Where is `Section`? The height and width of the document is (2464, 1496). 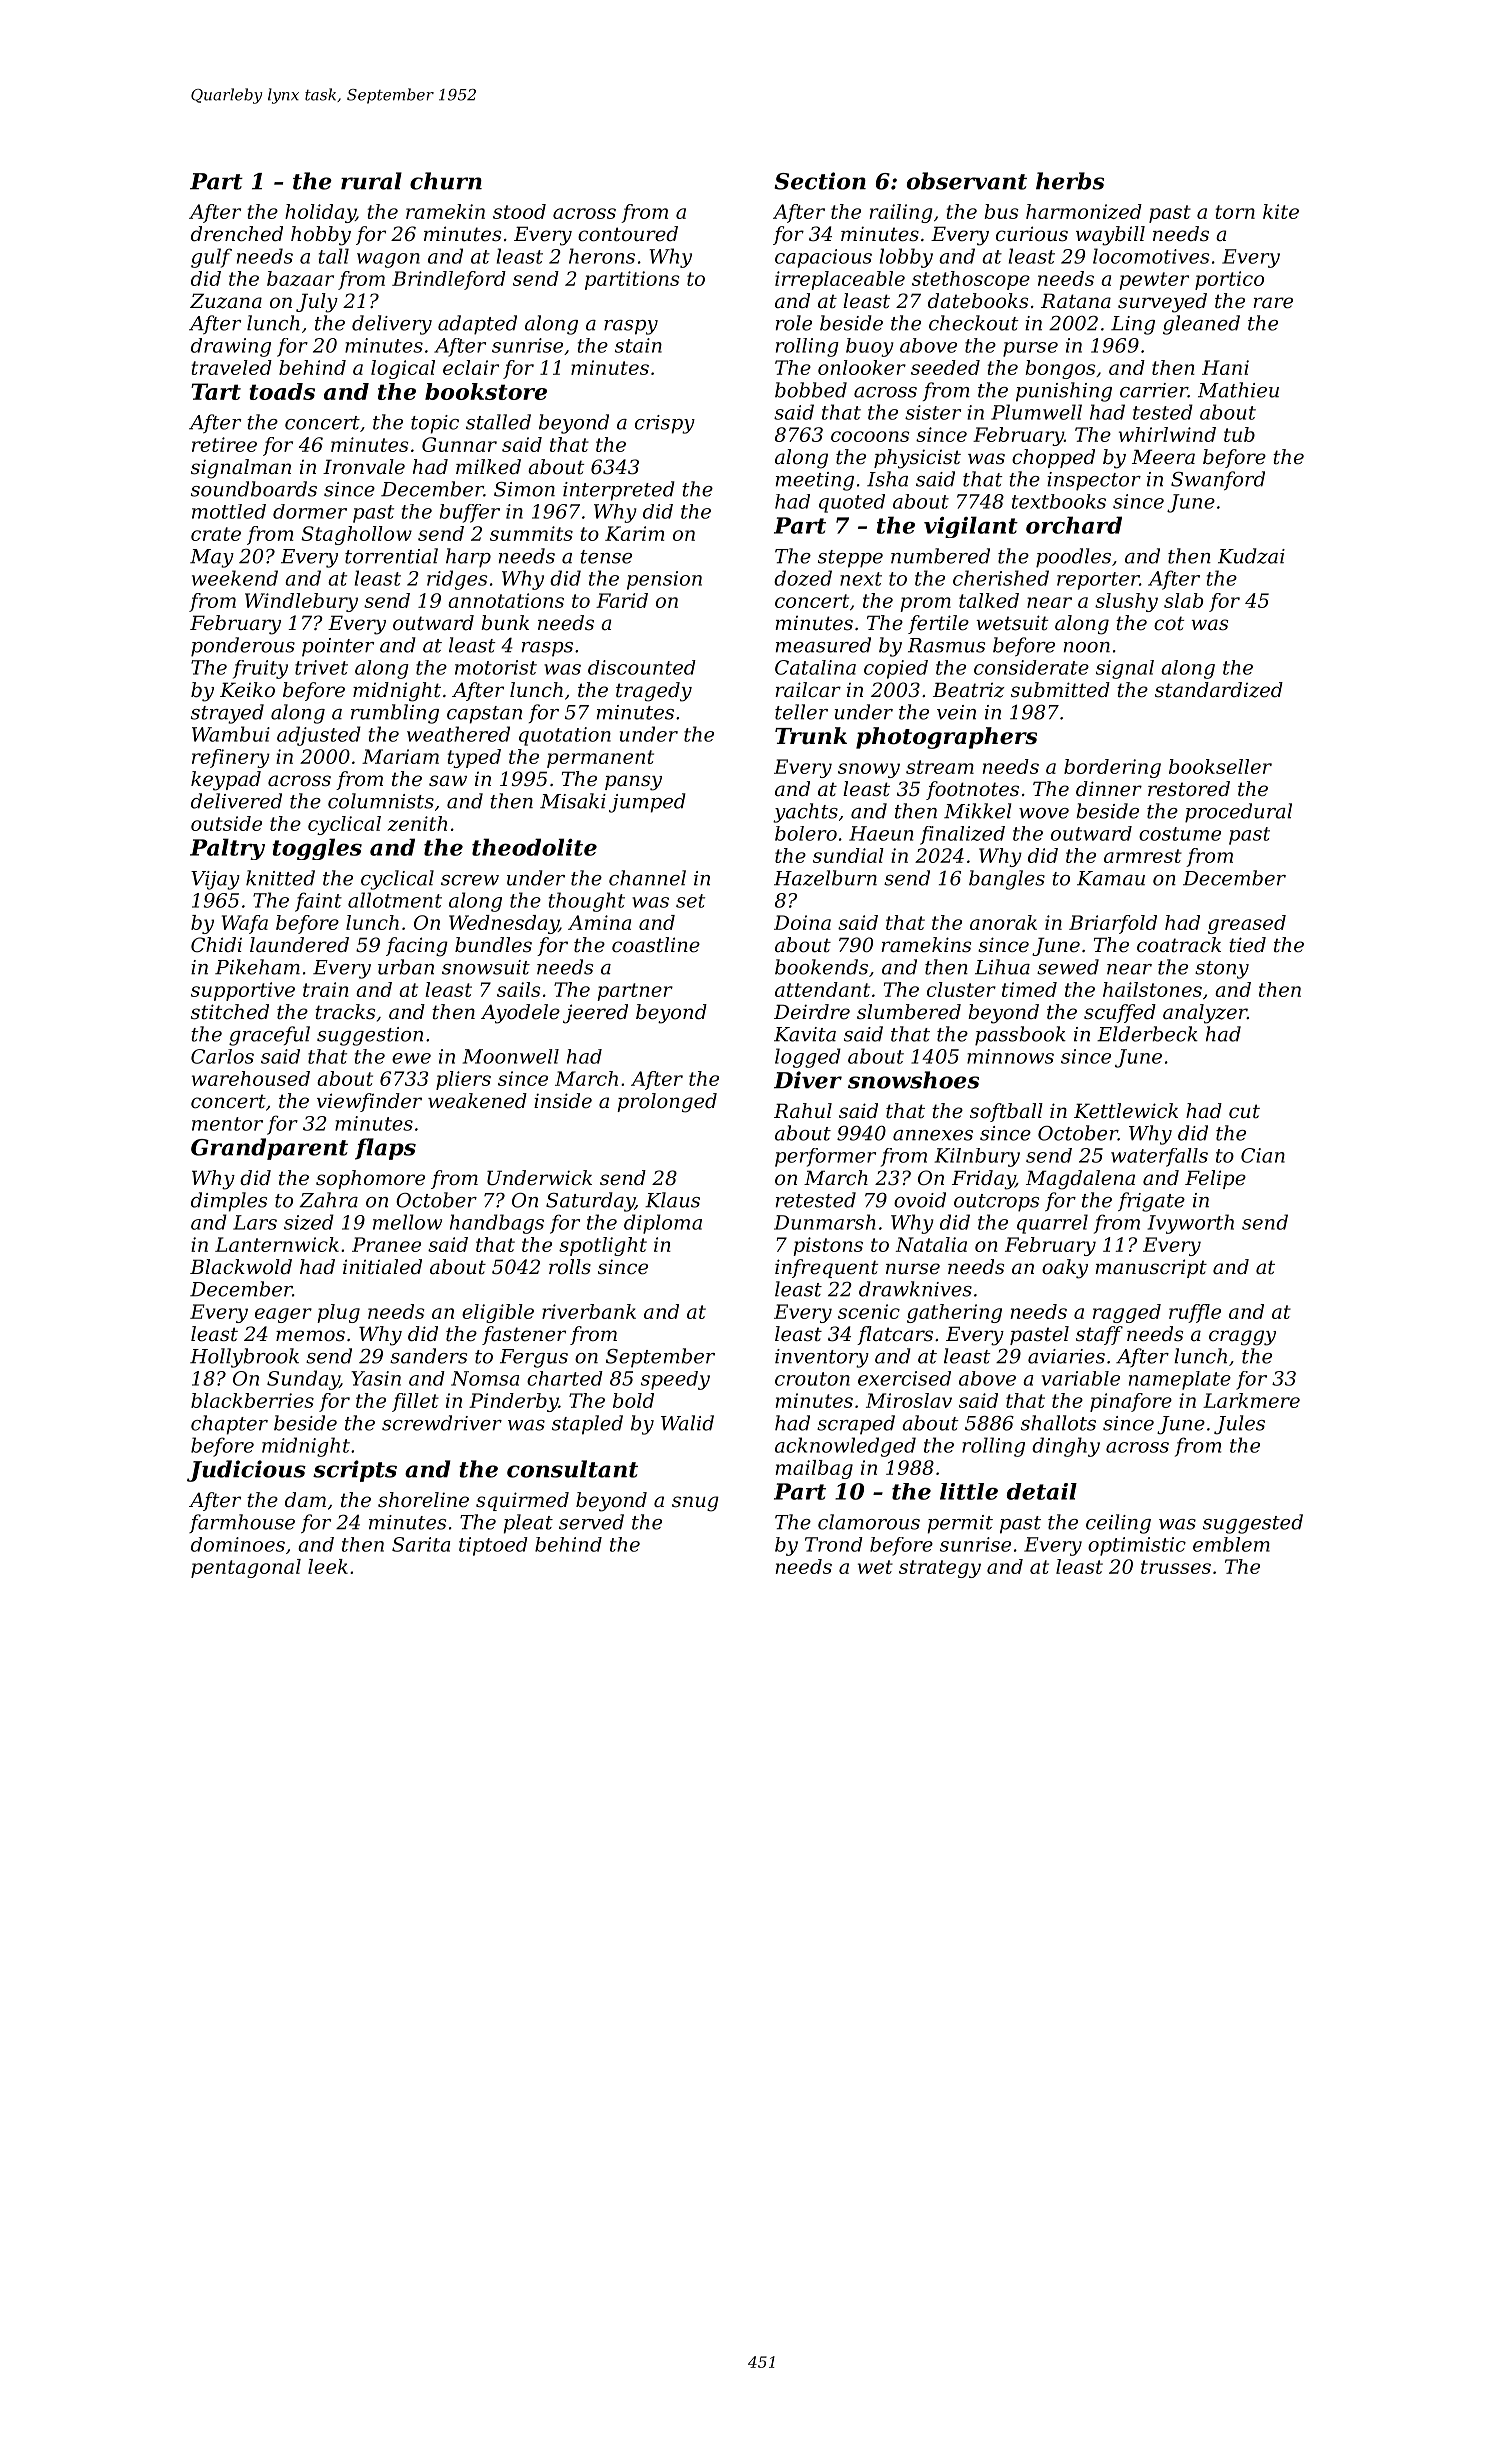
Section is located at coordinates (820, 181).
